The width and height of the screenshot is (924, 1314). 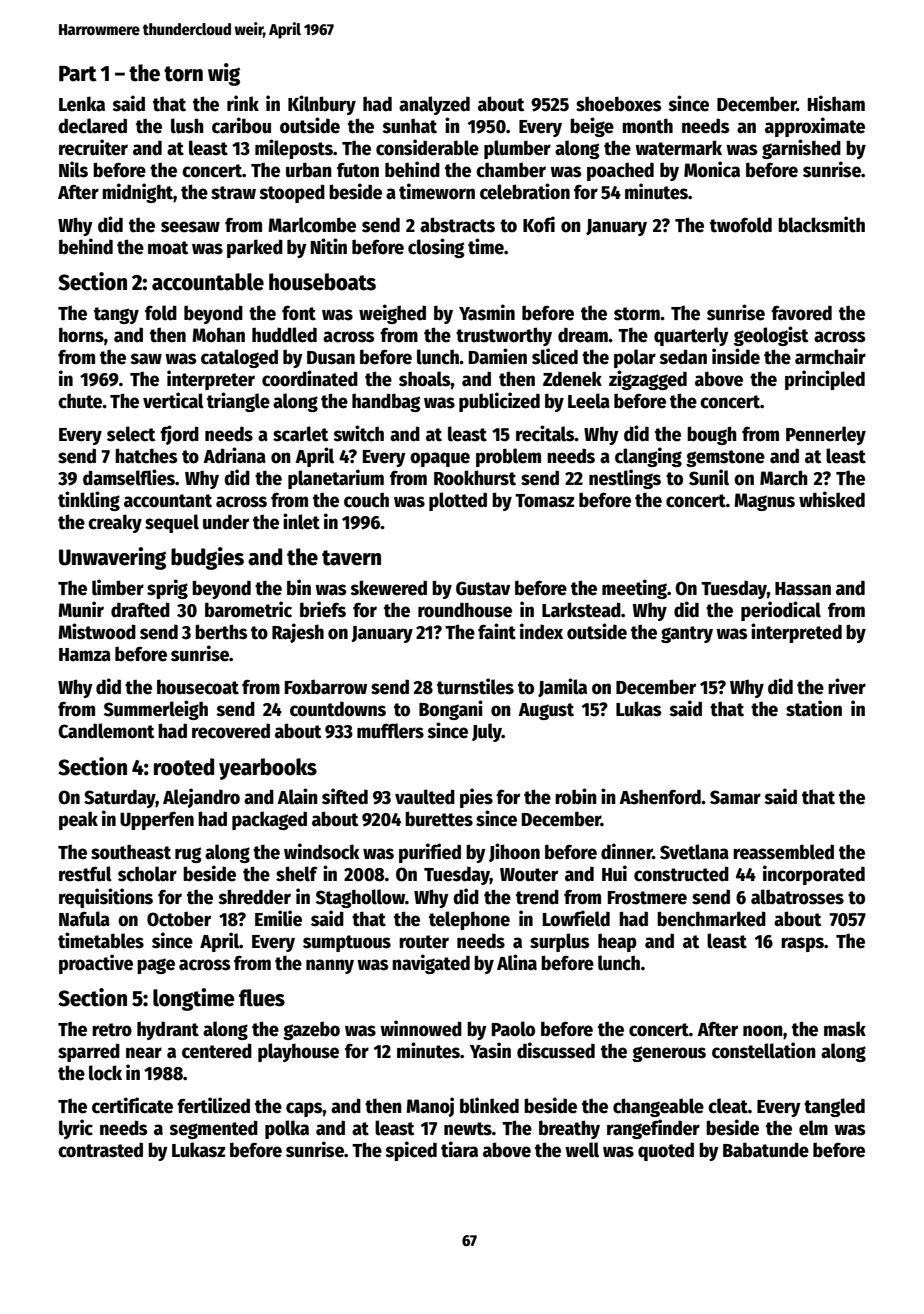 I want to click on station, so click(x=814, y=708).
